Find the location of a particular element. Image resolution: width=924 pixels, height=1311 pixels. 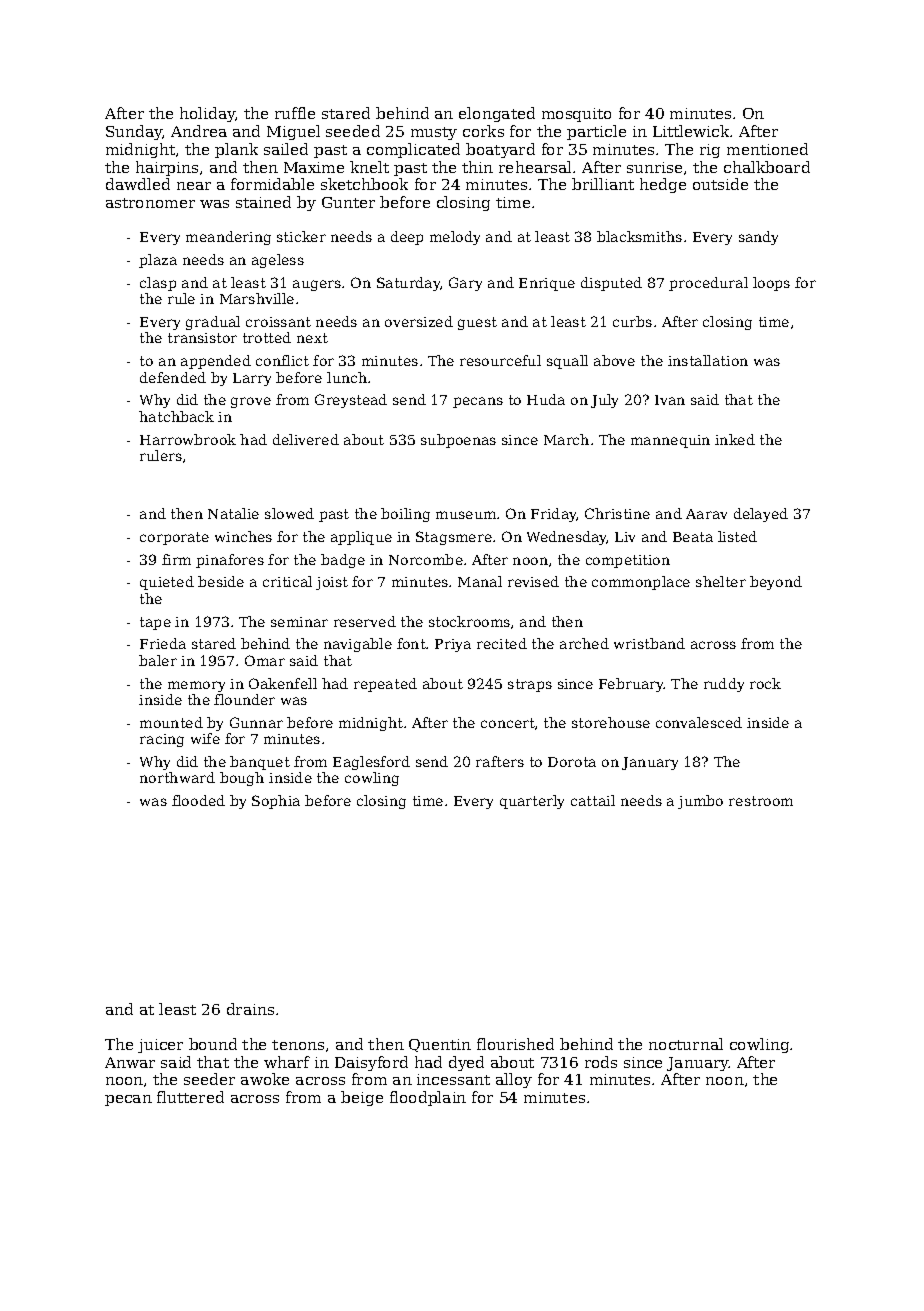

mosquito is located at coordinates (576, 115).
